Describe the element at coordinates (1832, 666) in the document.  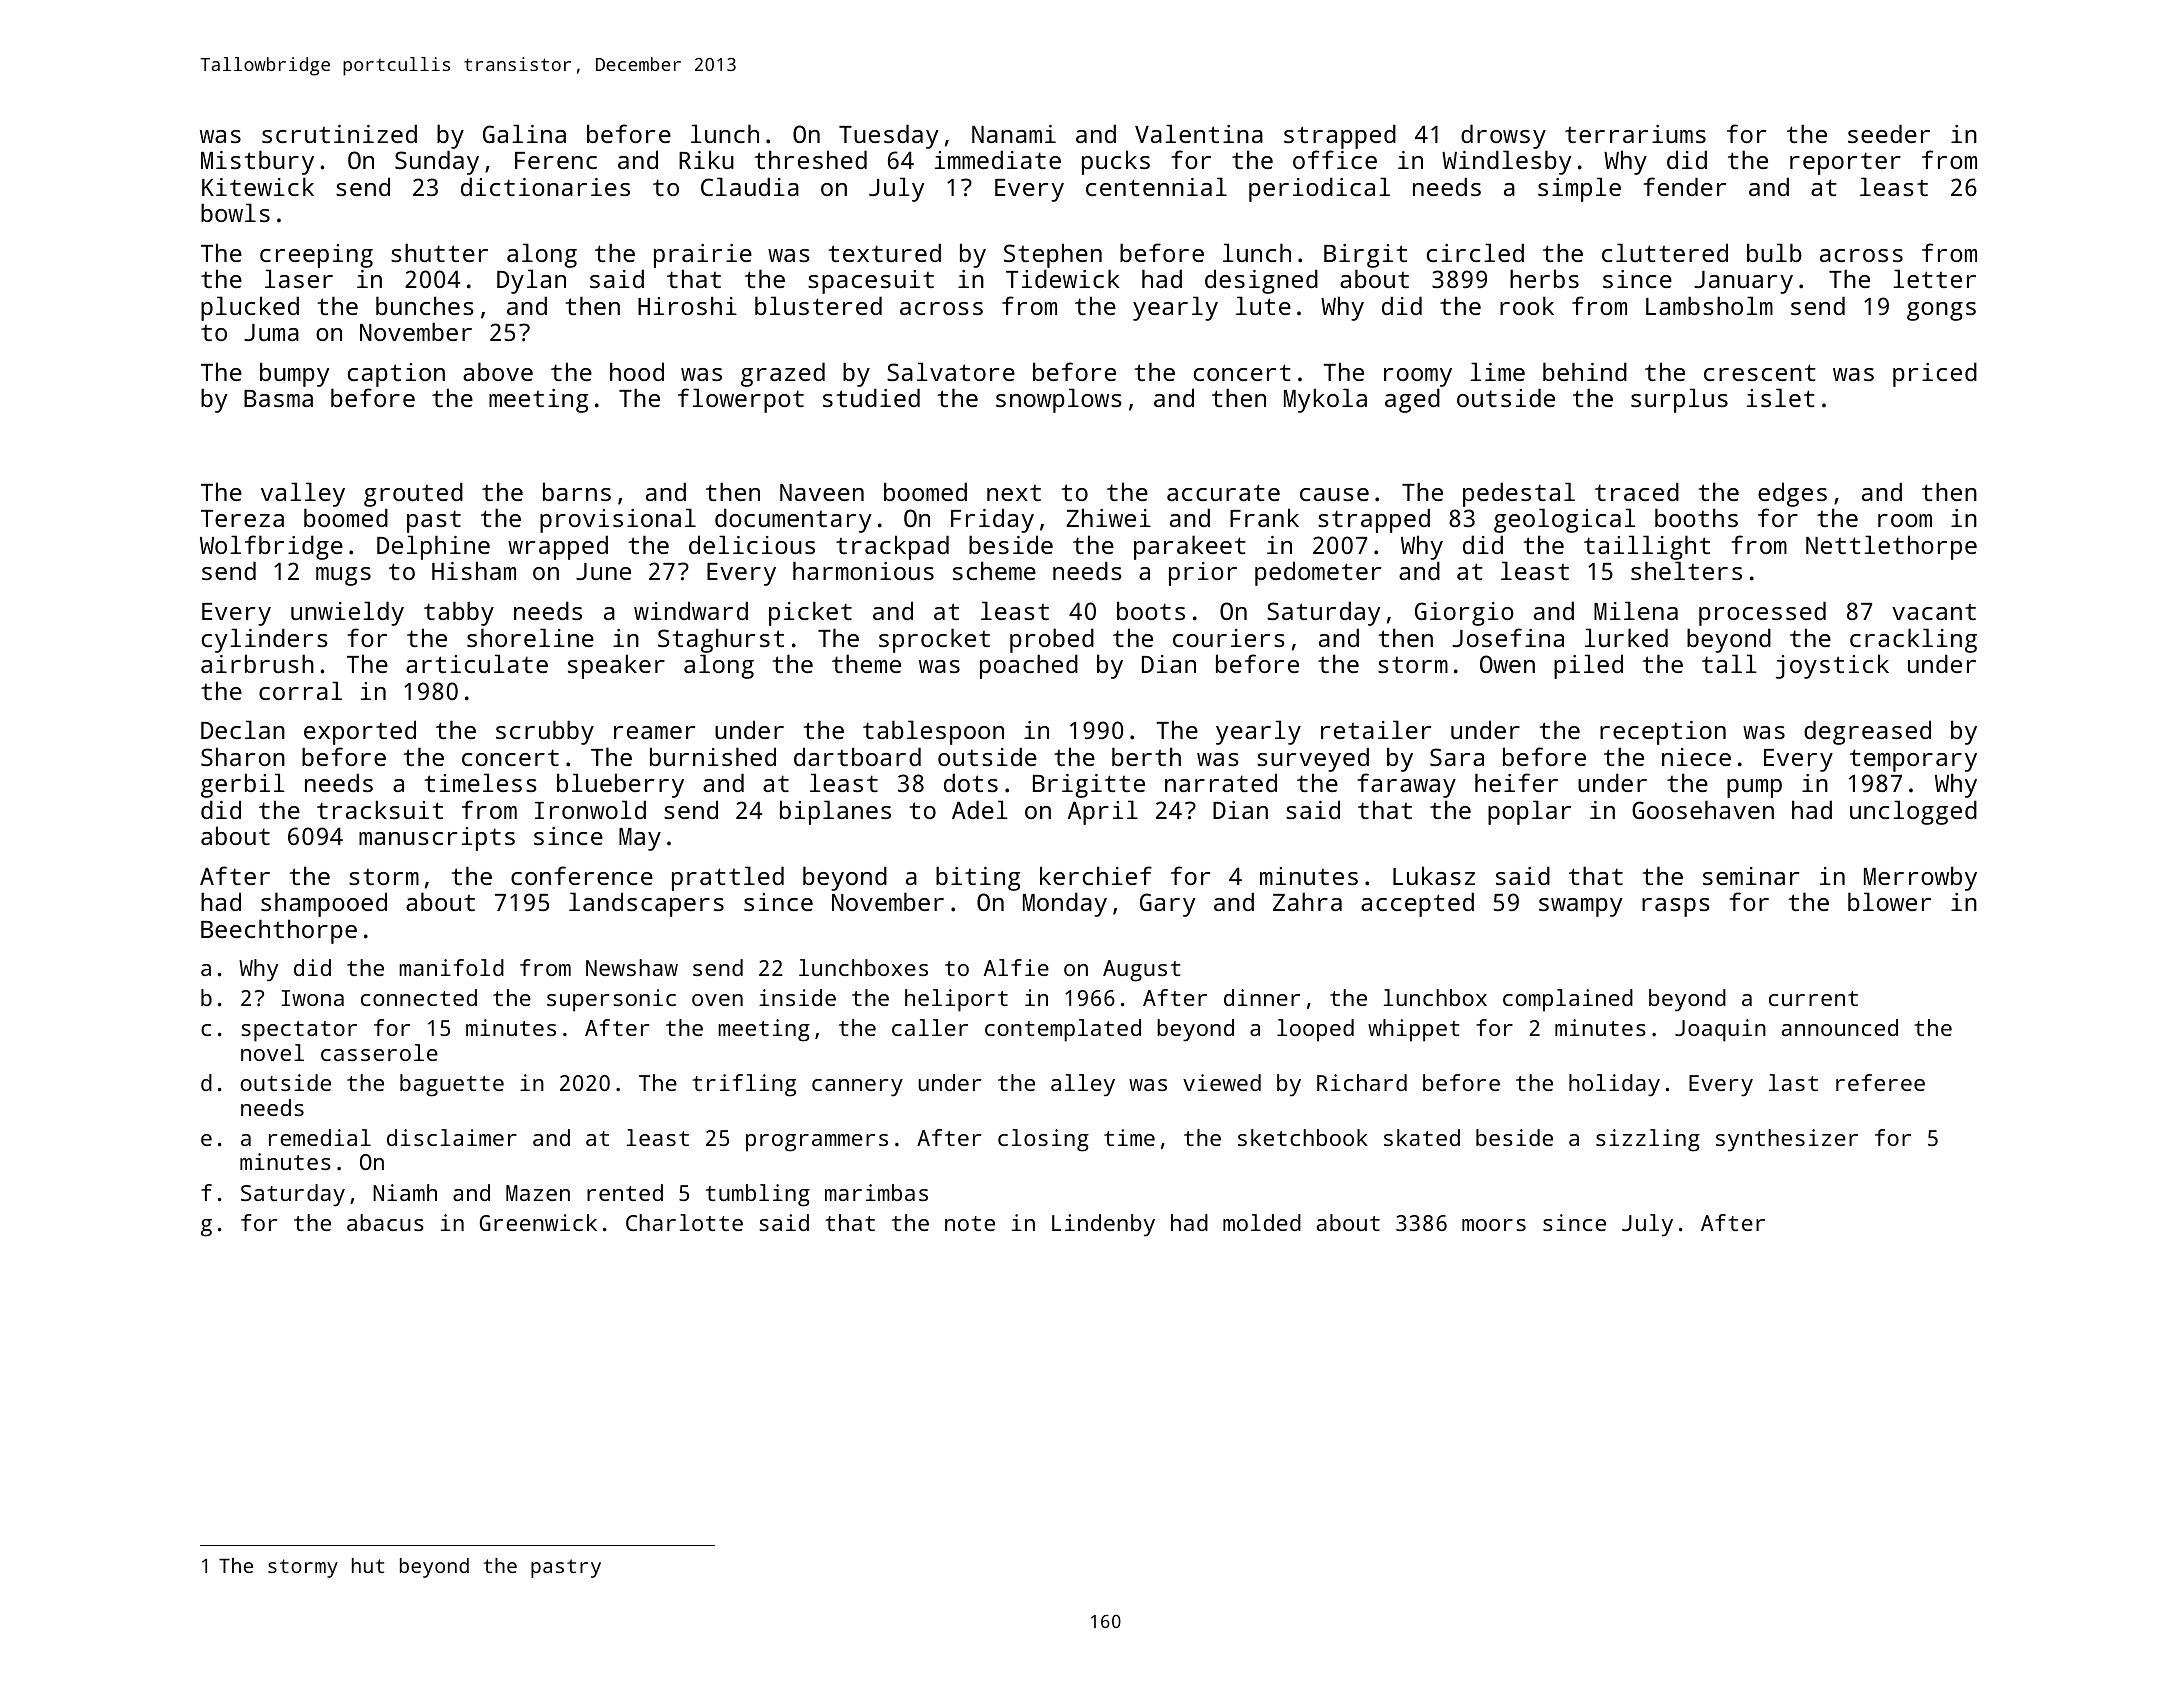
I see `joystick` at that location.
